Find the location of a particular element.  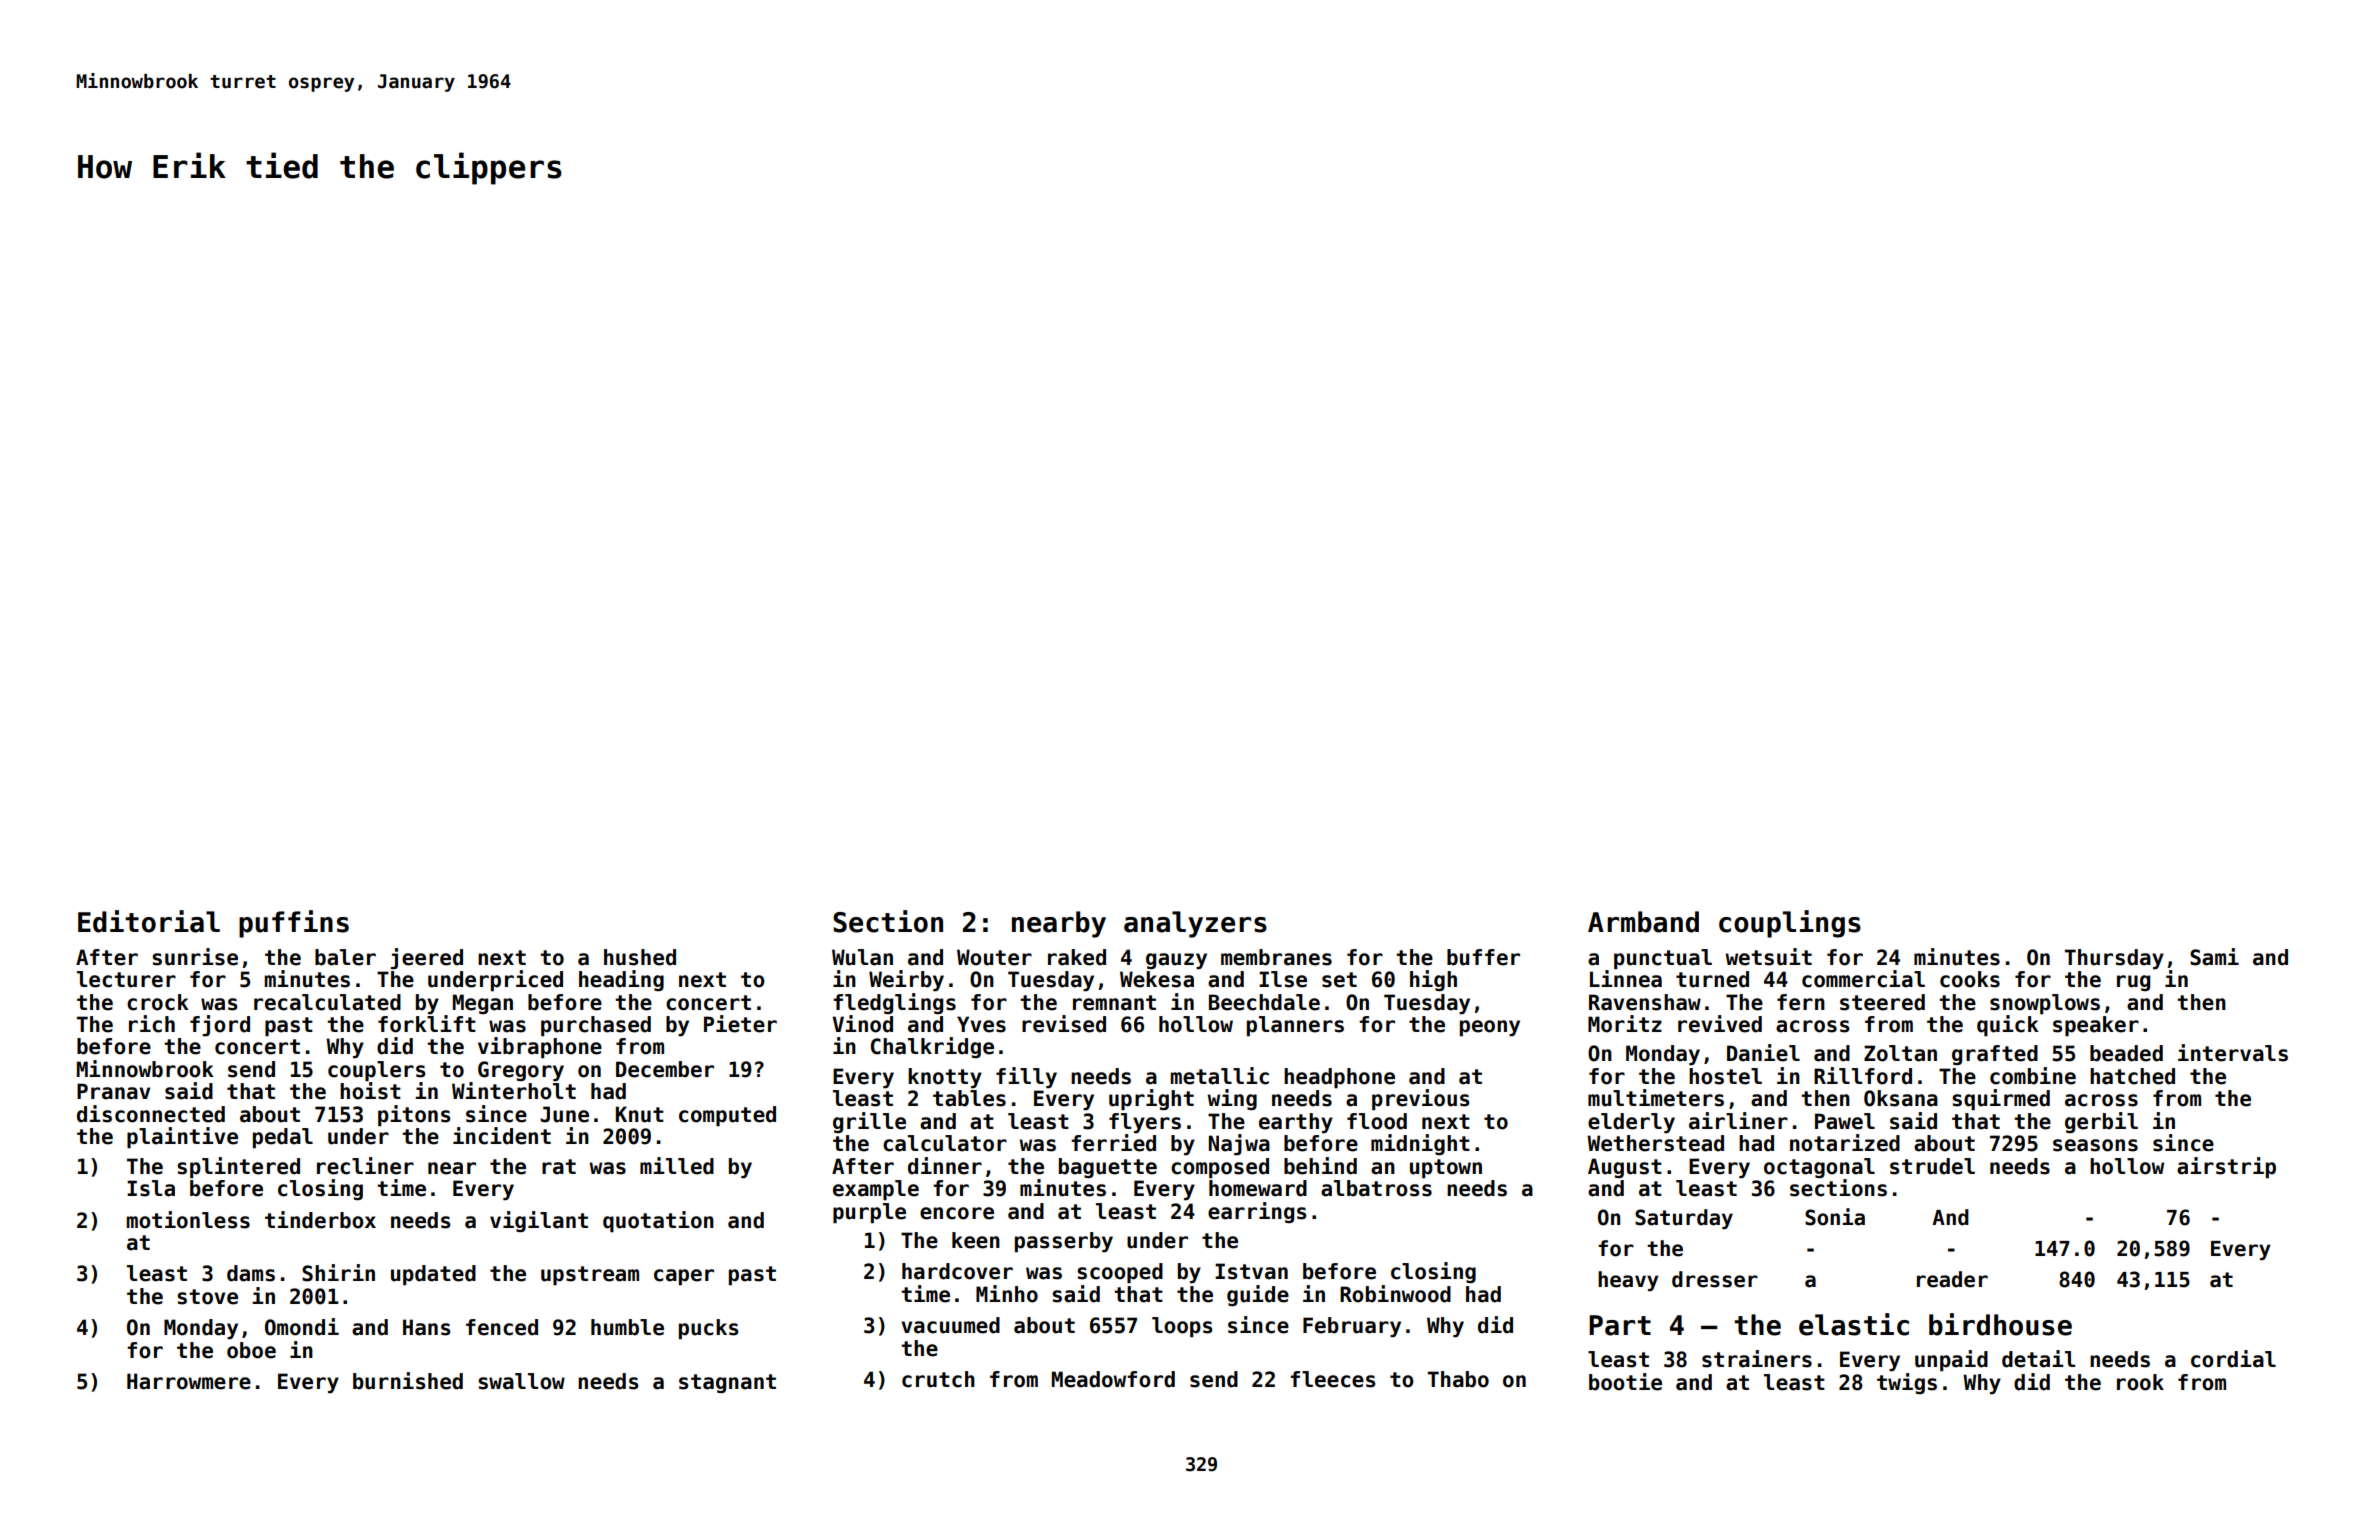

elastic is located at coordinates (1854, 1324).
